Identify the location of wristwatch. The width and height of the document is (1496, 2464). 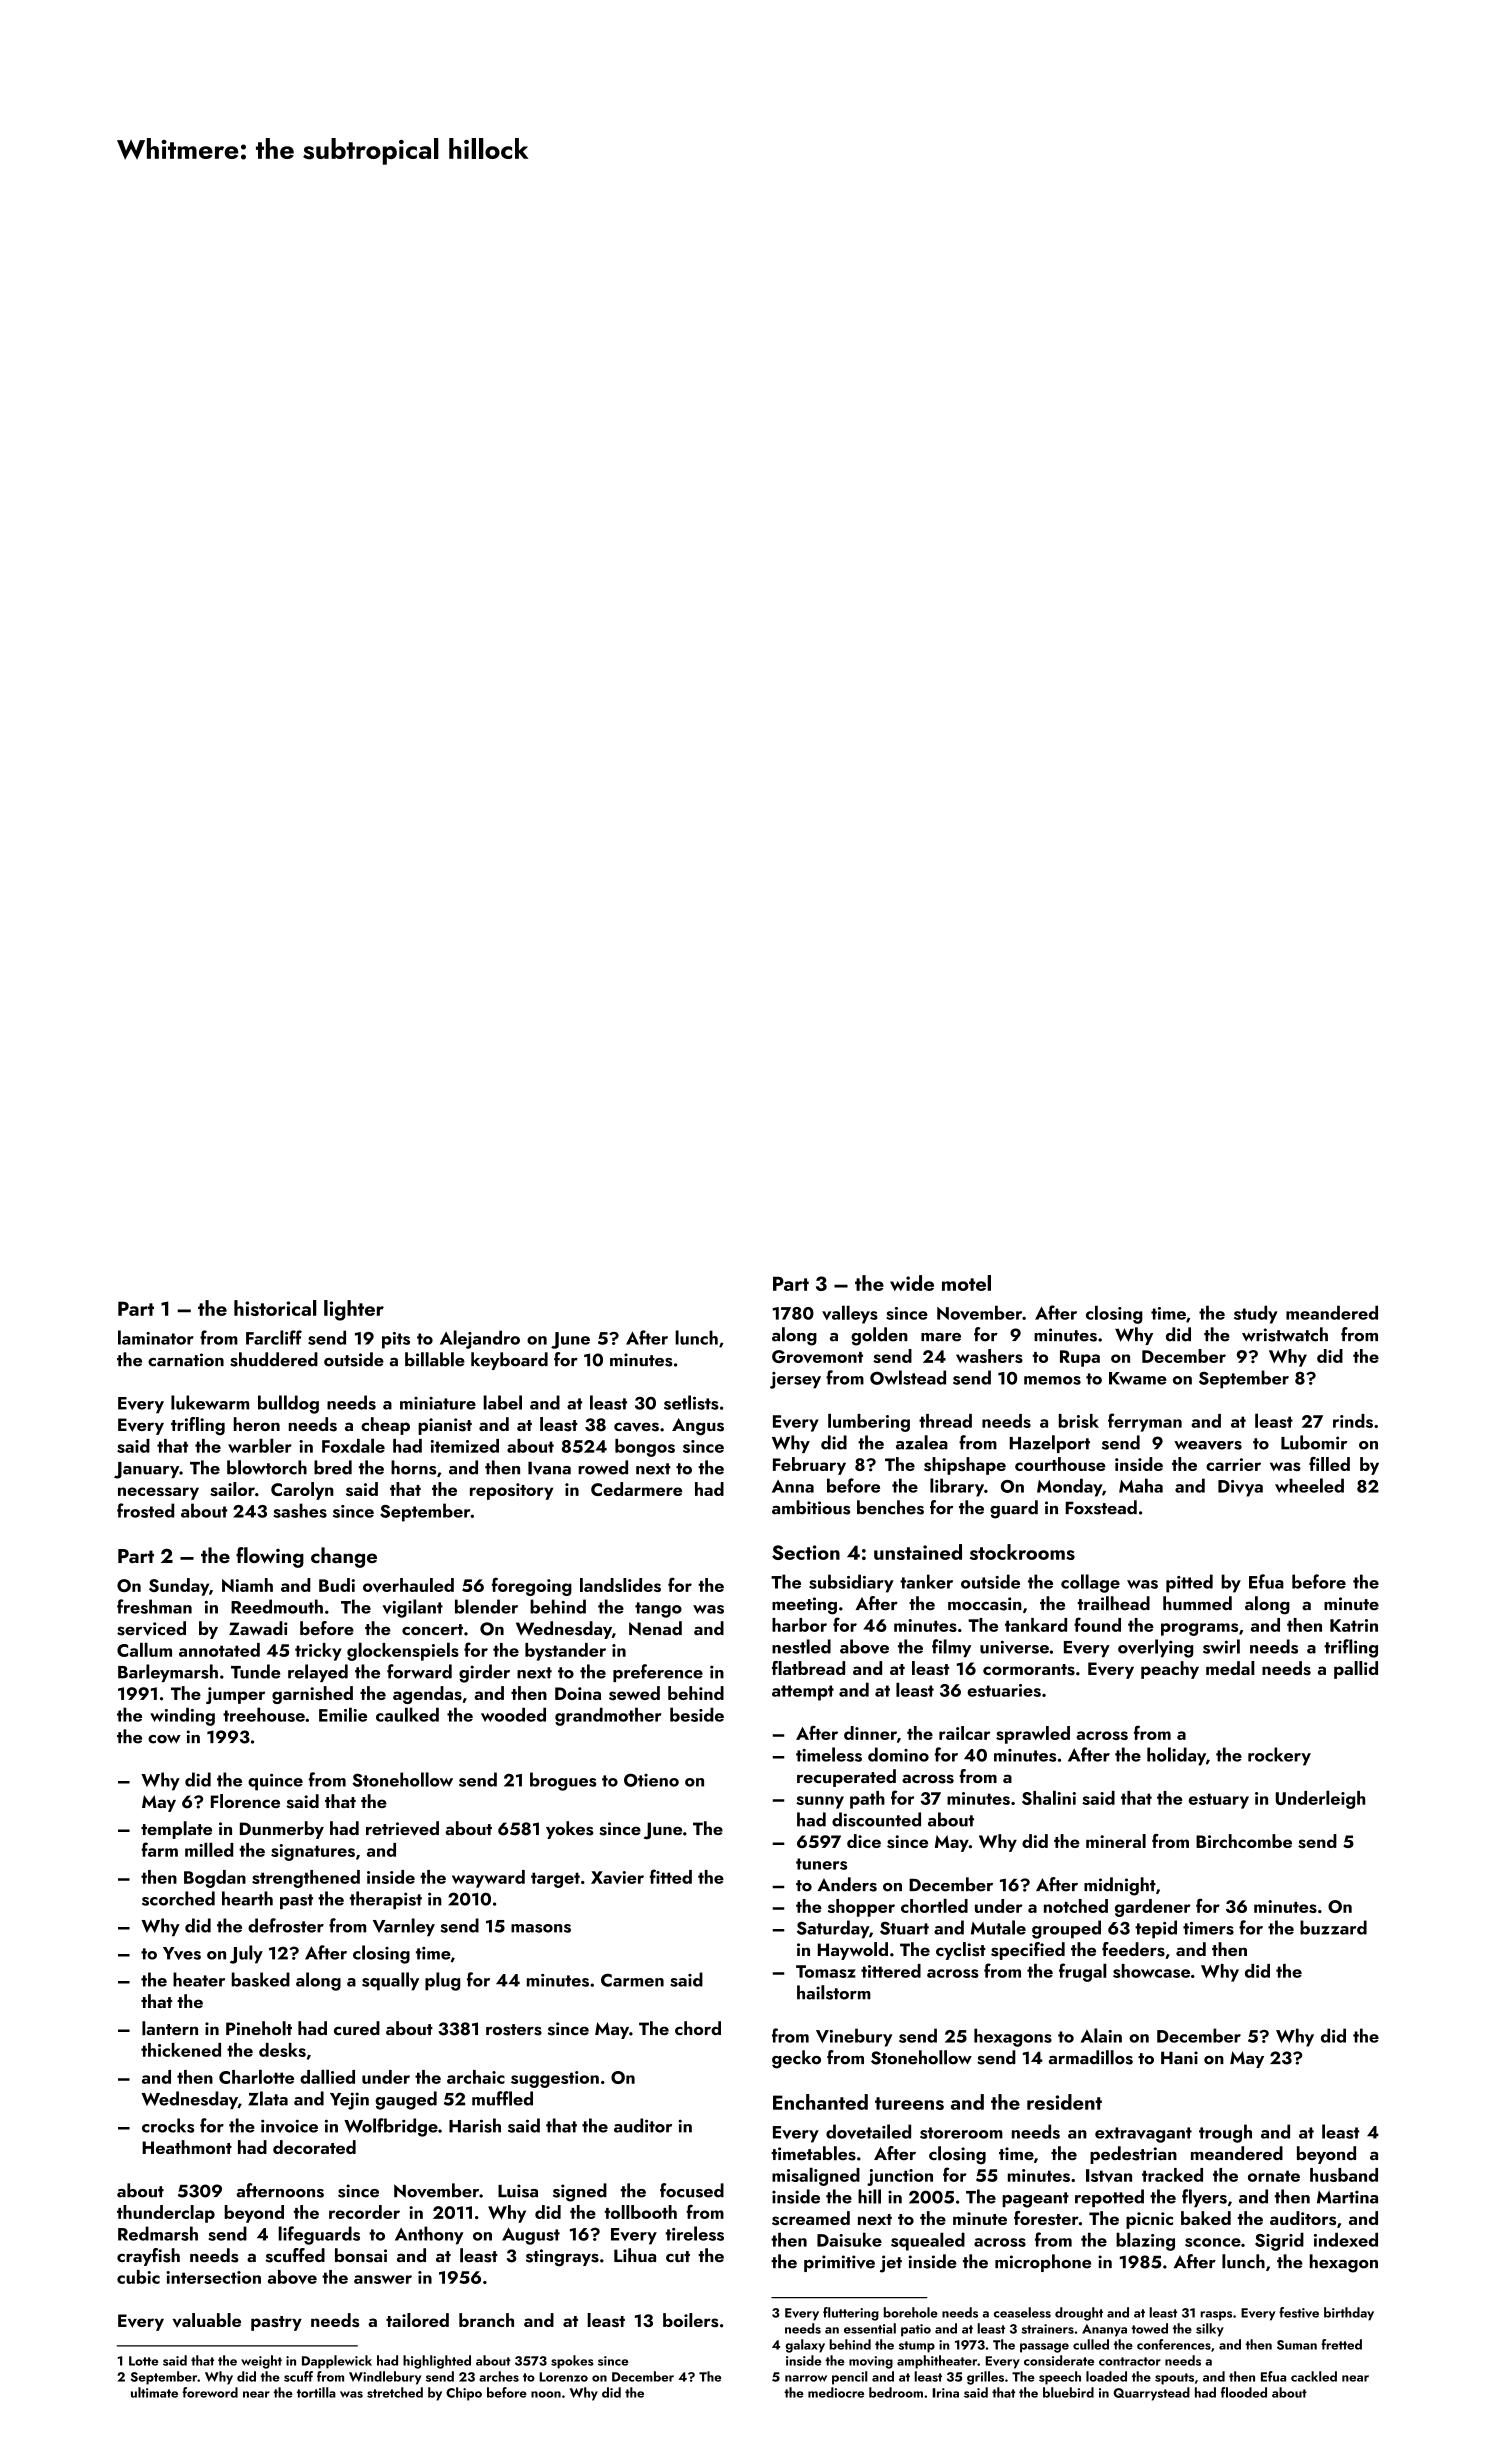
(1285, 1334).
